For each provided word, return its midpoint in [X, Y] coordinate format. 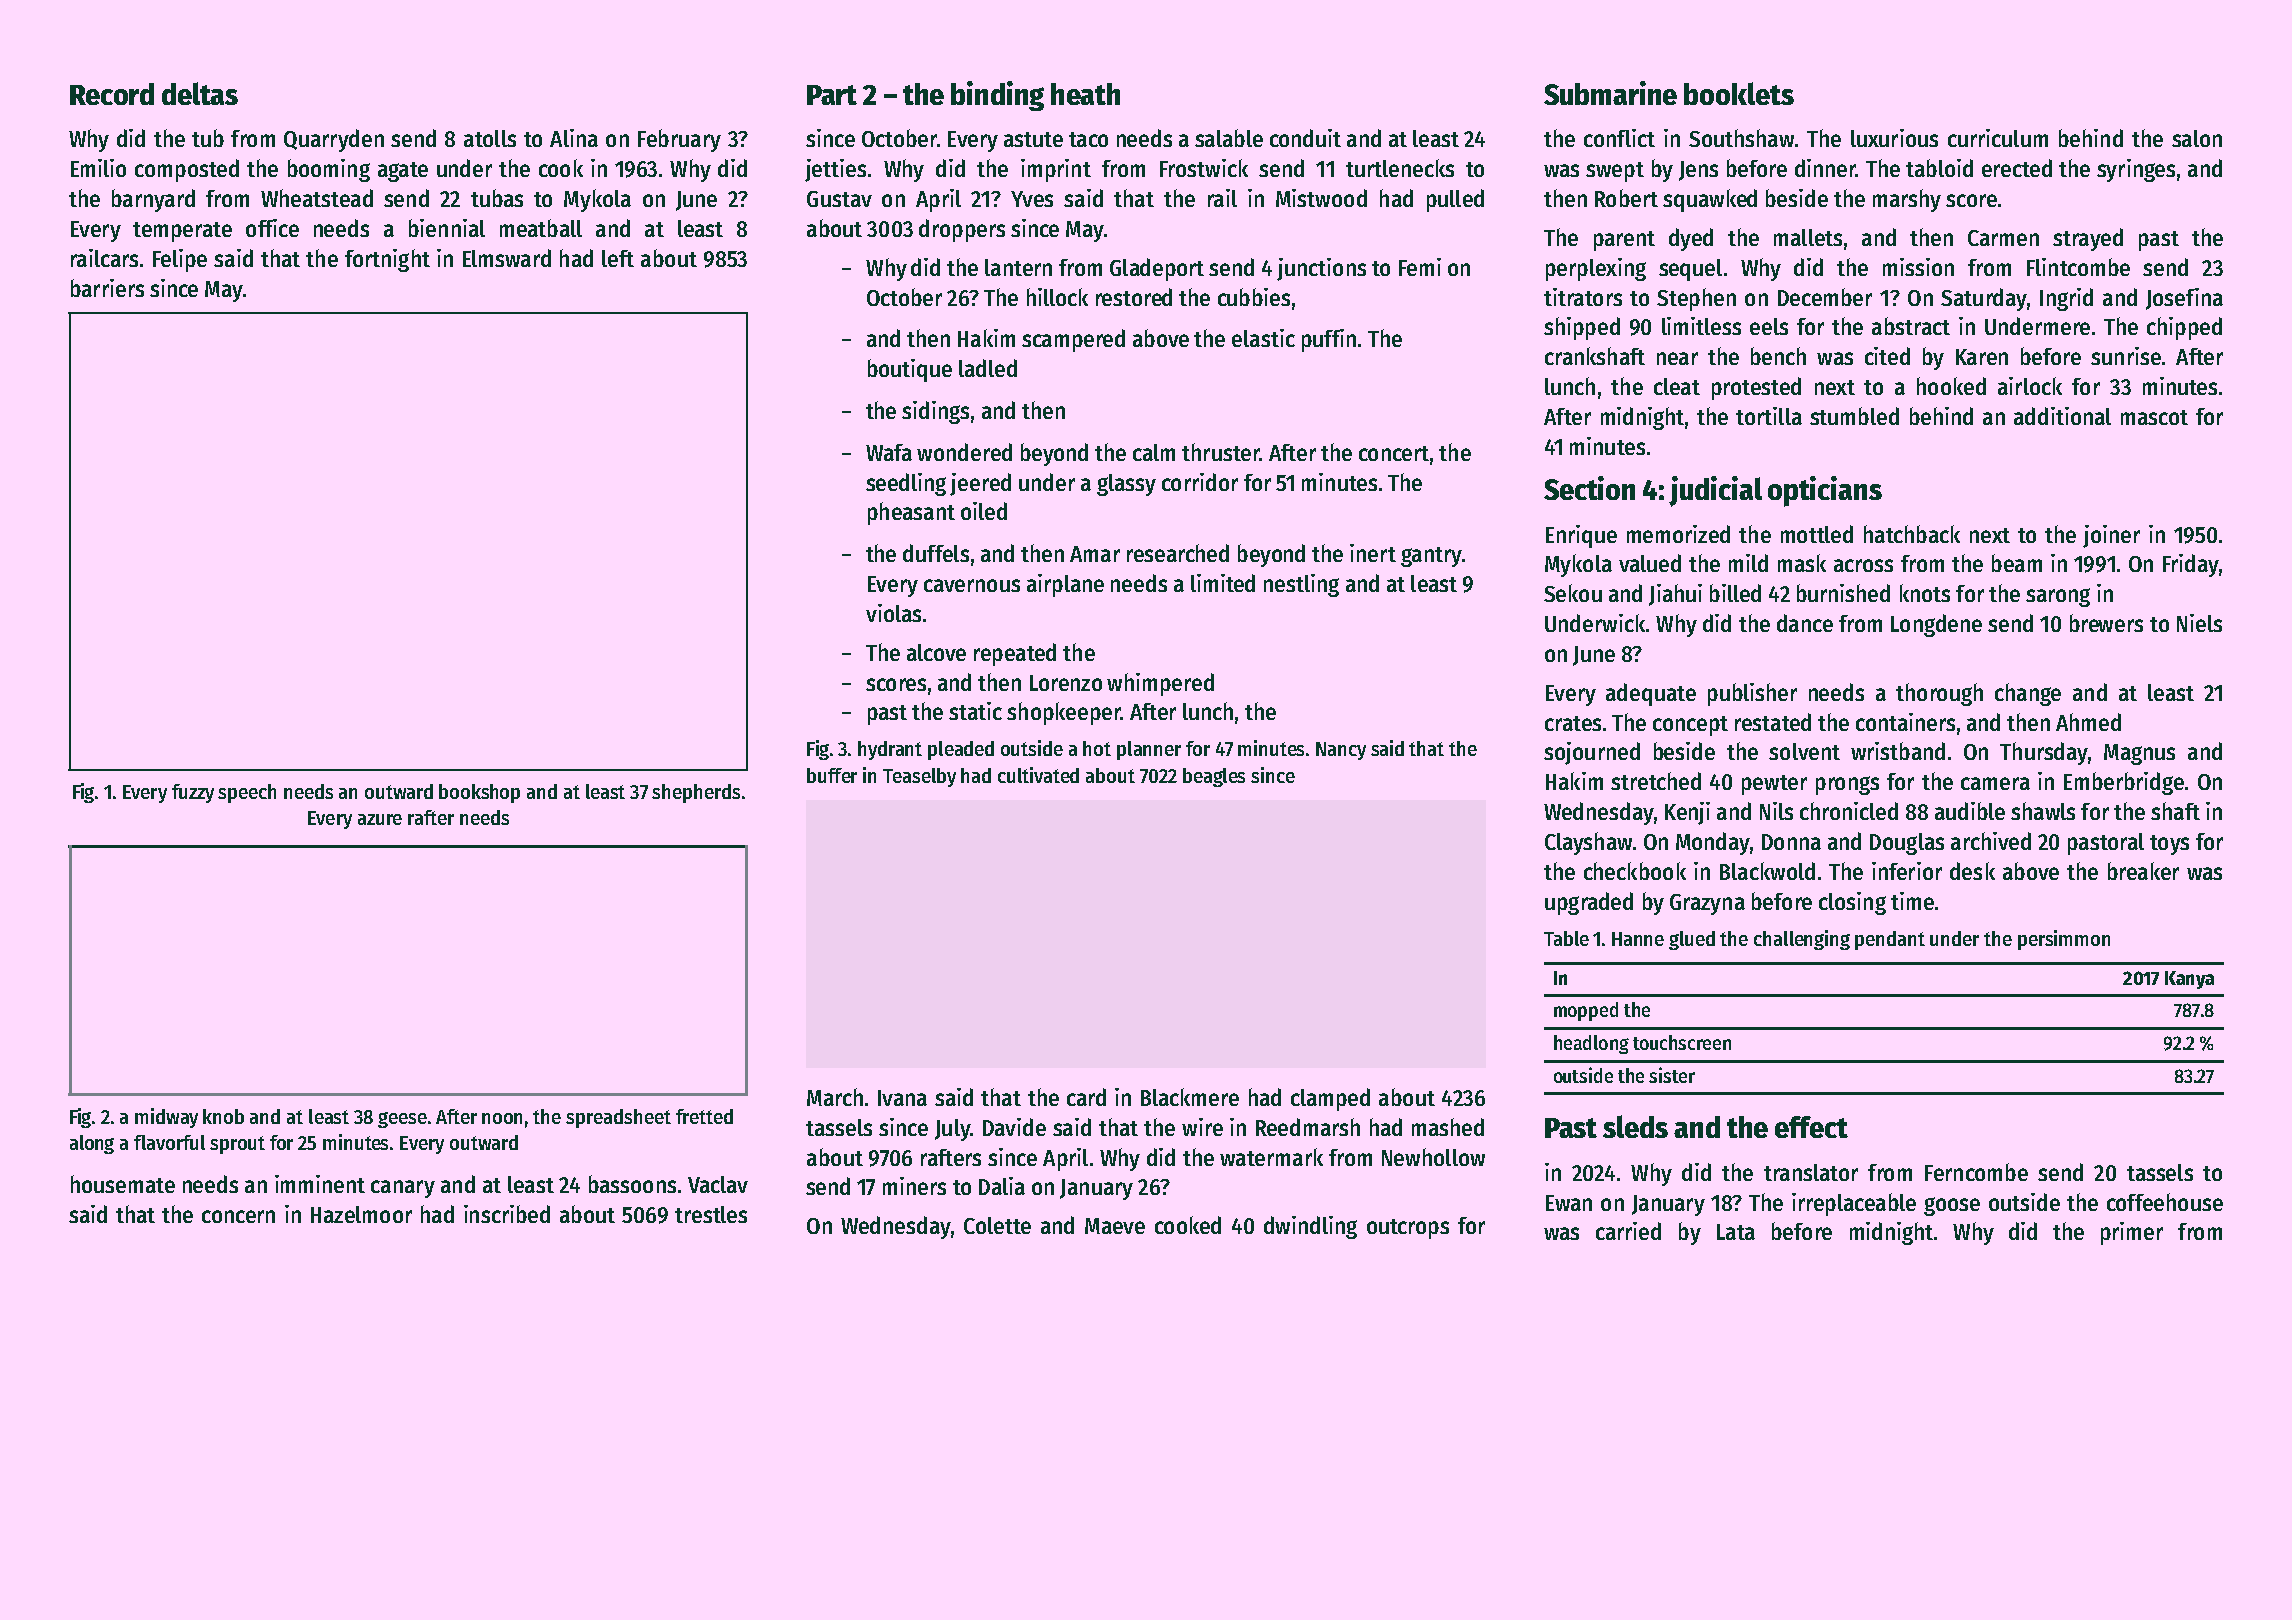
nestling [1301, 585]
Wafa [889, 452]
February [679, 140]
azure [380, 819]
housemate [123, 1184]
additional [2062, 416]
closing [1852, 903]
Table [1566, 938]
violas [893, 613]
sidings [935, 412]
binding [997, 96]
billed [1735, 593]
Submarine [1610, 93]
